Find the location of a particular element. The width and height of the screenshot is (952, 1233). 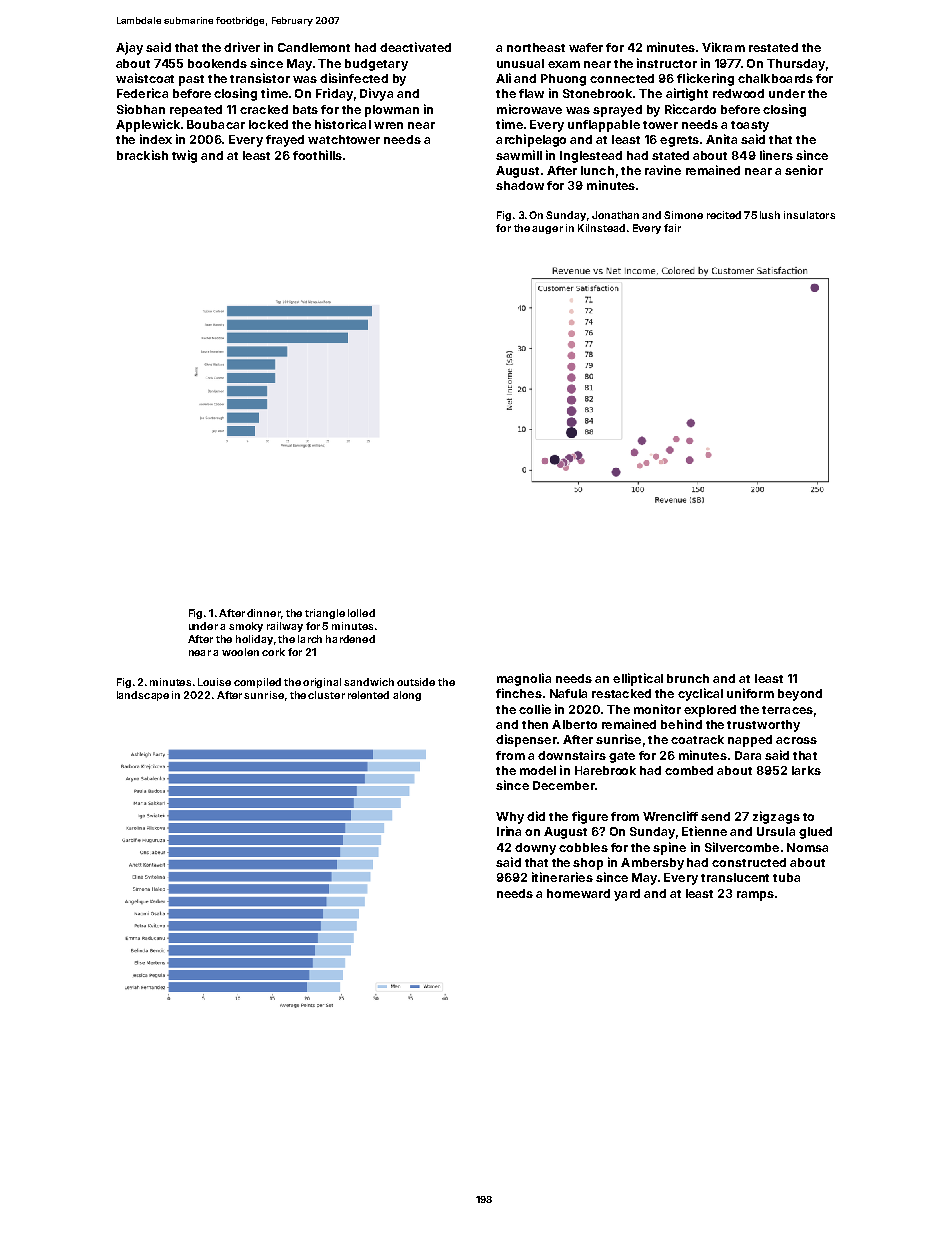

Ajay is located at coordinates (129, 48).
